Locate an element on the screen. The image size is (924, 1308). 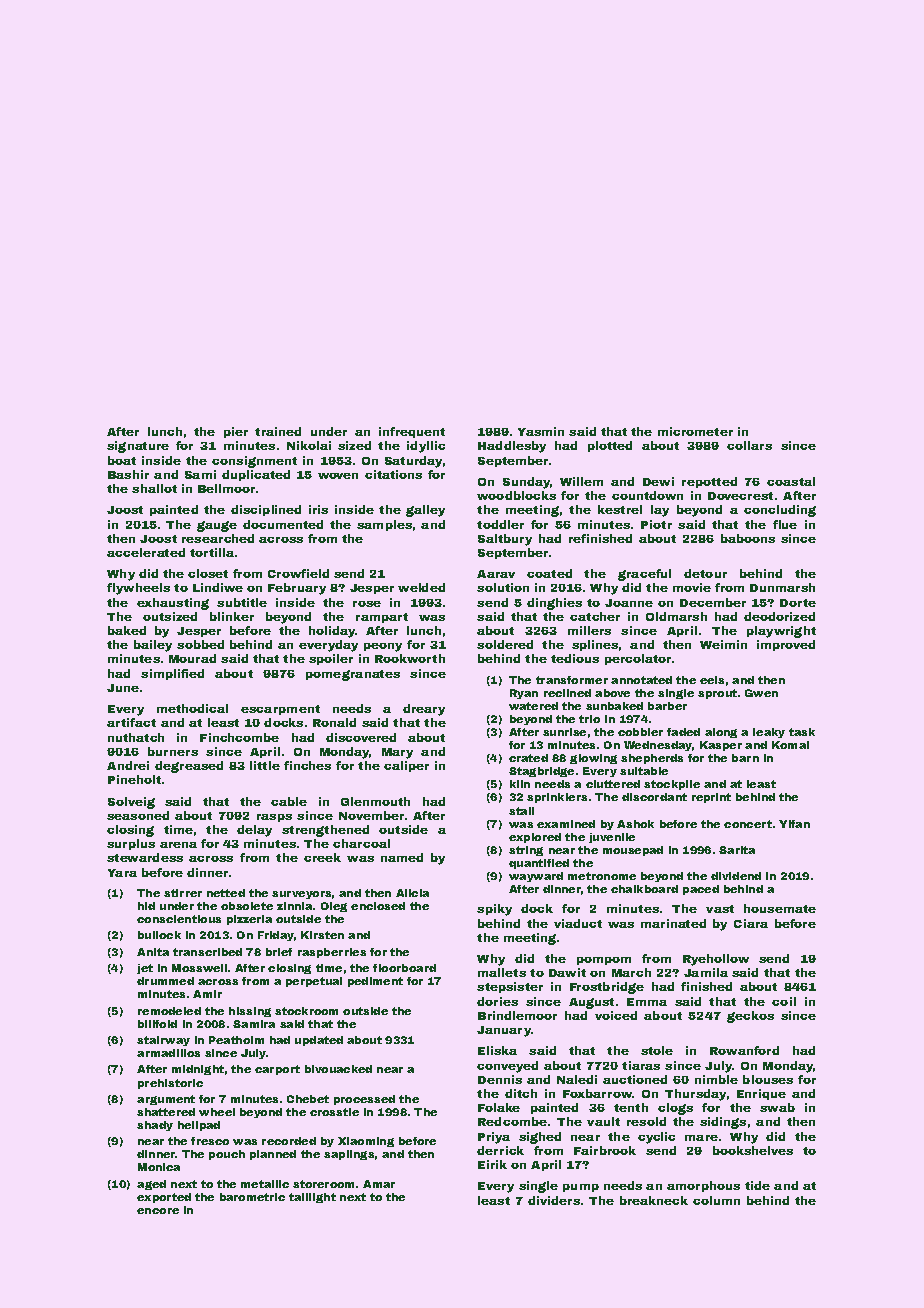
Emma is located at coordinates (647, 1002).
